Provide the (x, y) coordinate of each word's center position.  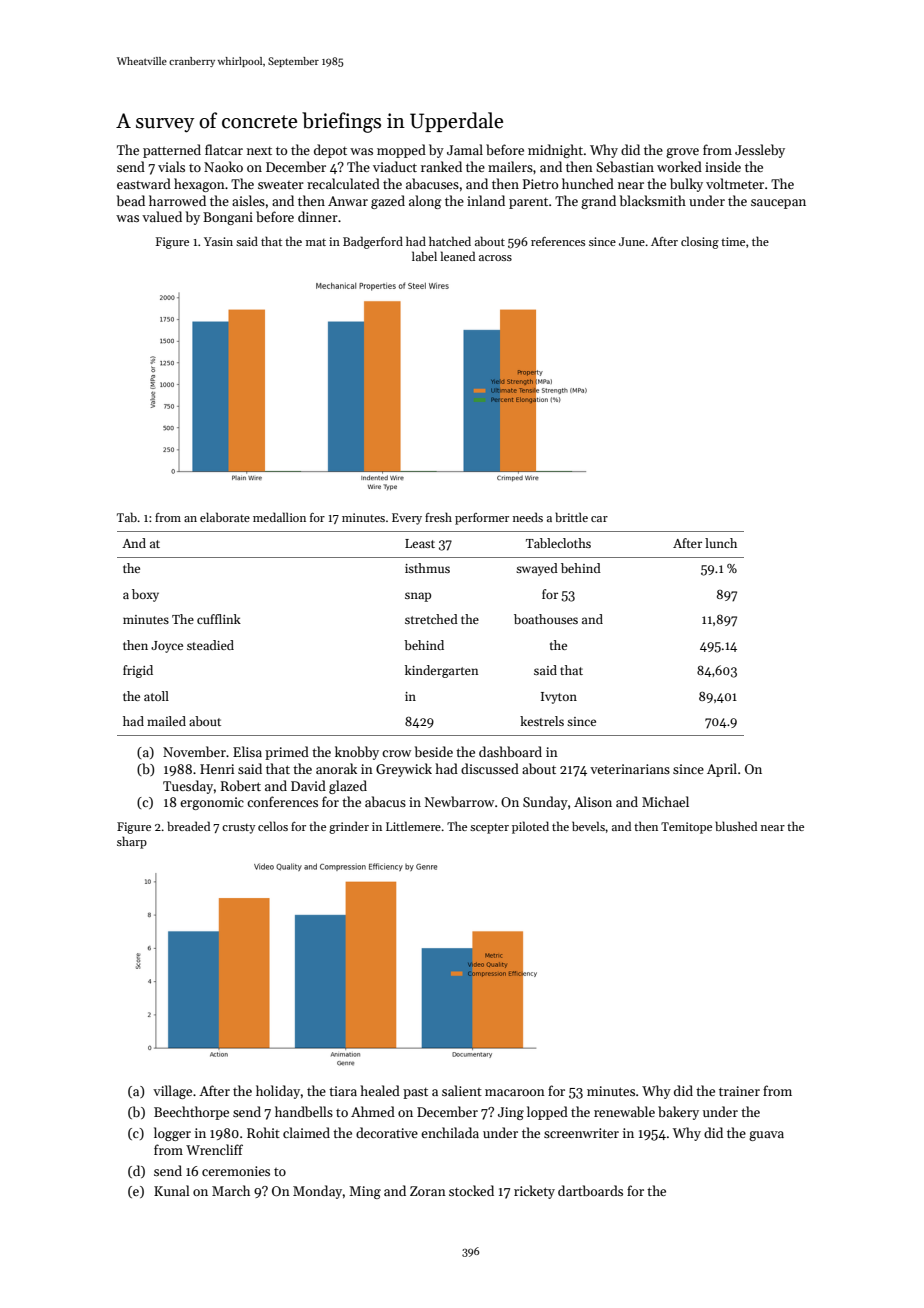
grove (682, 153)
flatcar (224, 149)
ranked (441, 166)
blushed (736, 826)
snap (418, 597)
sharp (132, 842)
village (172, 1092)
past (415, 1093)
